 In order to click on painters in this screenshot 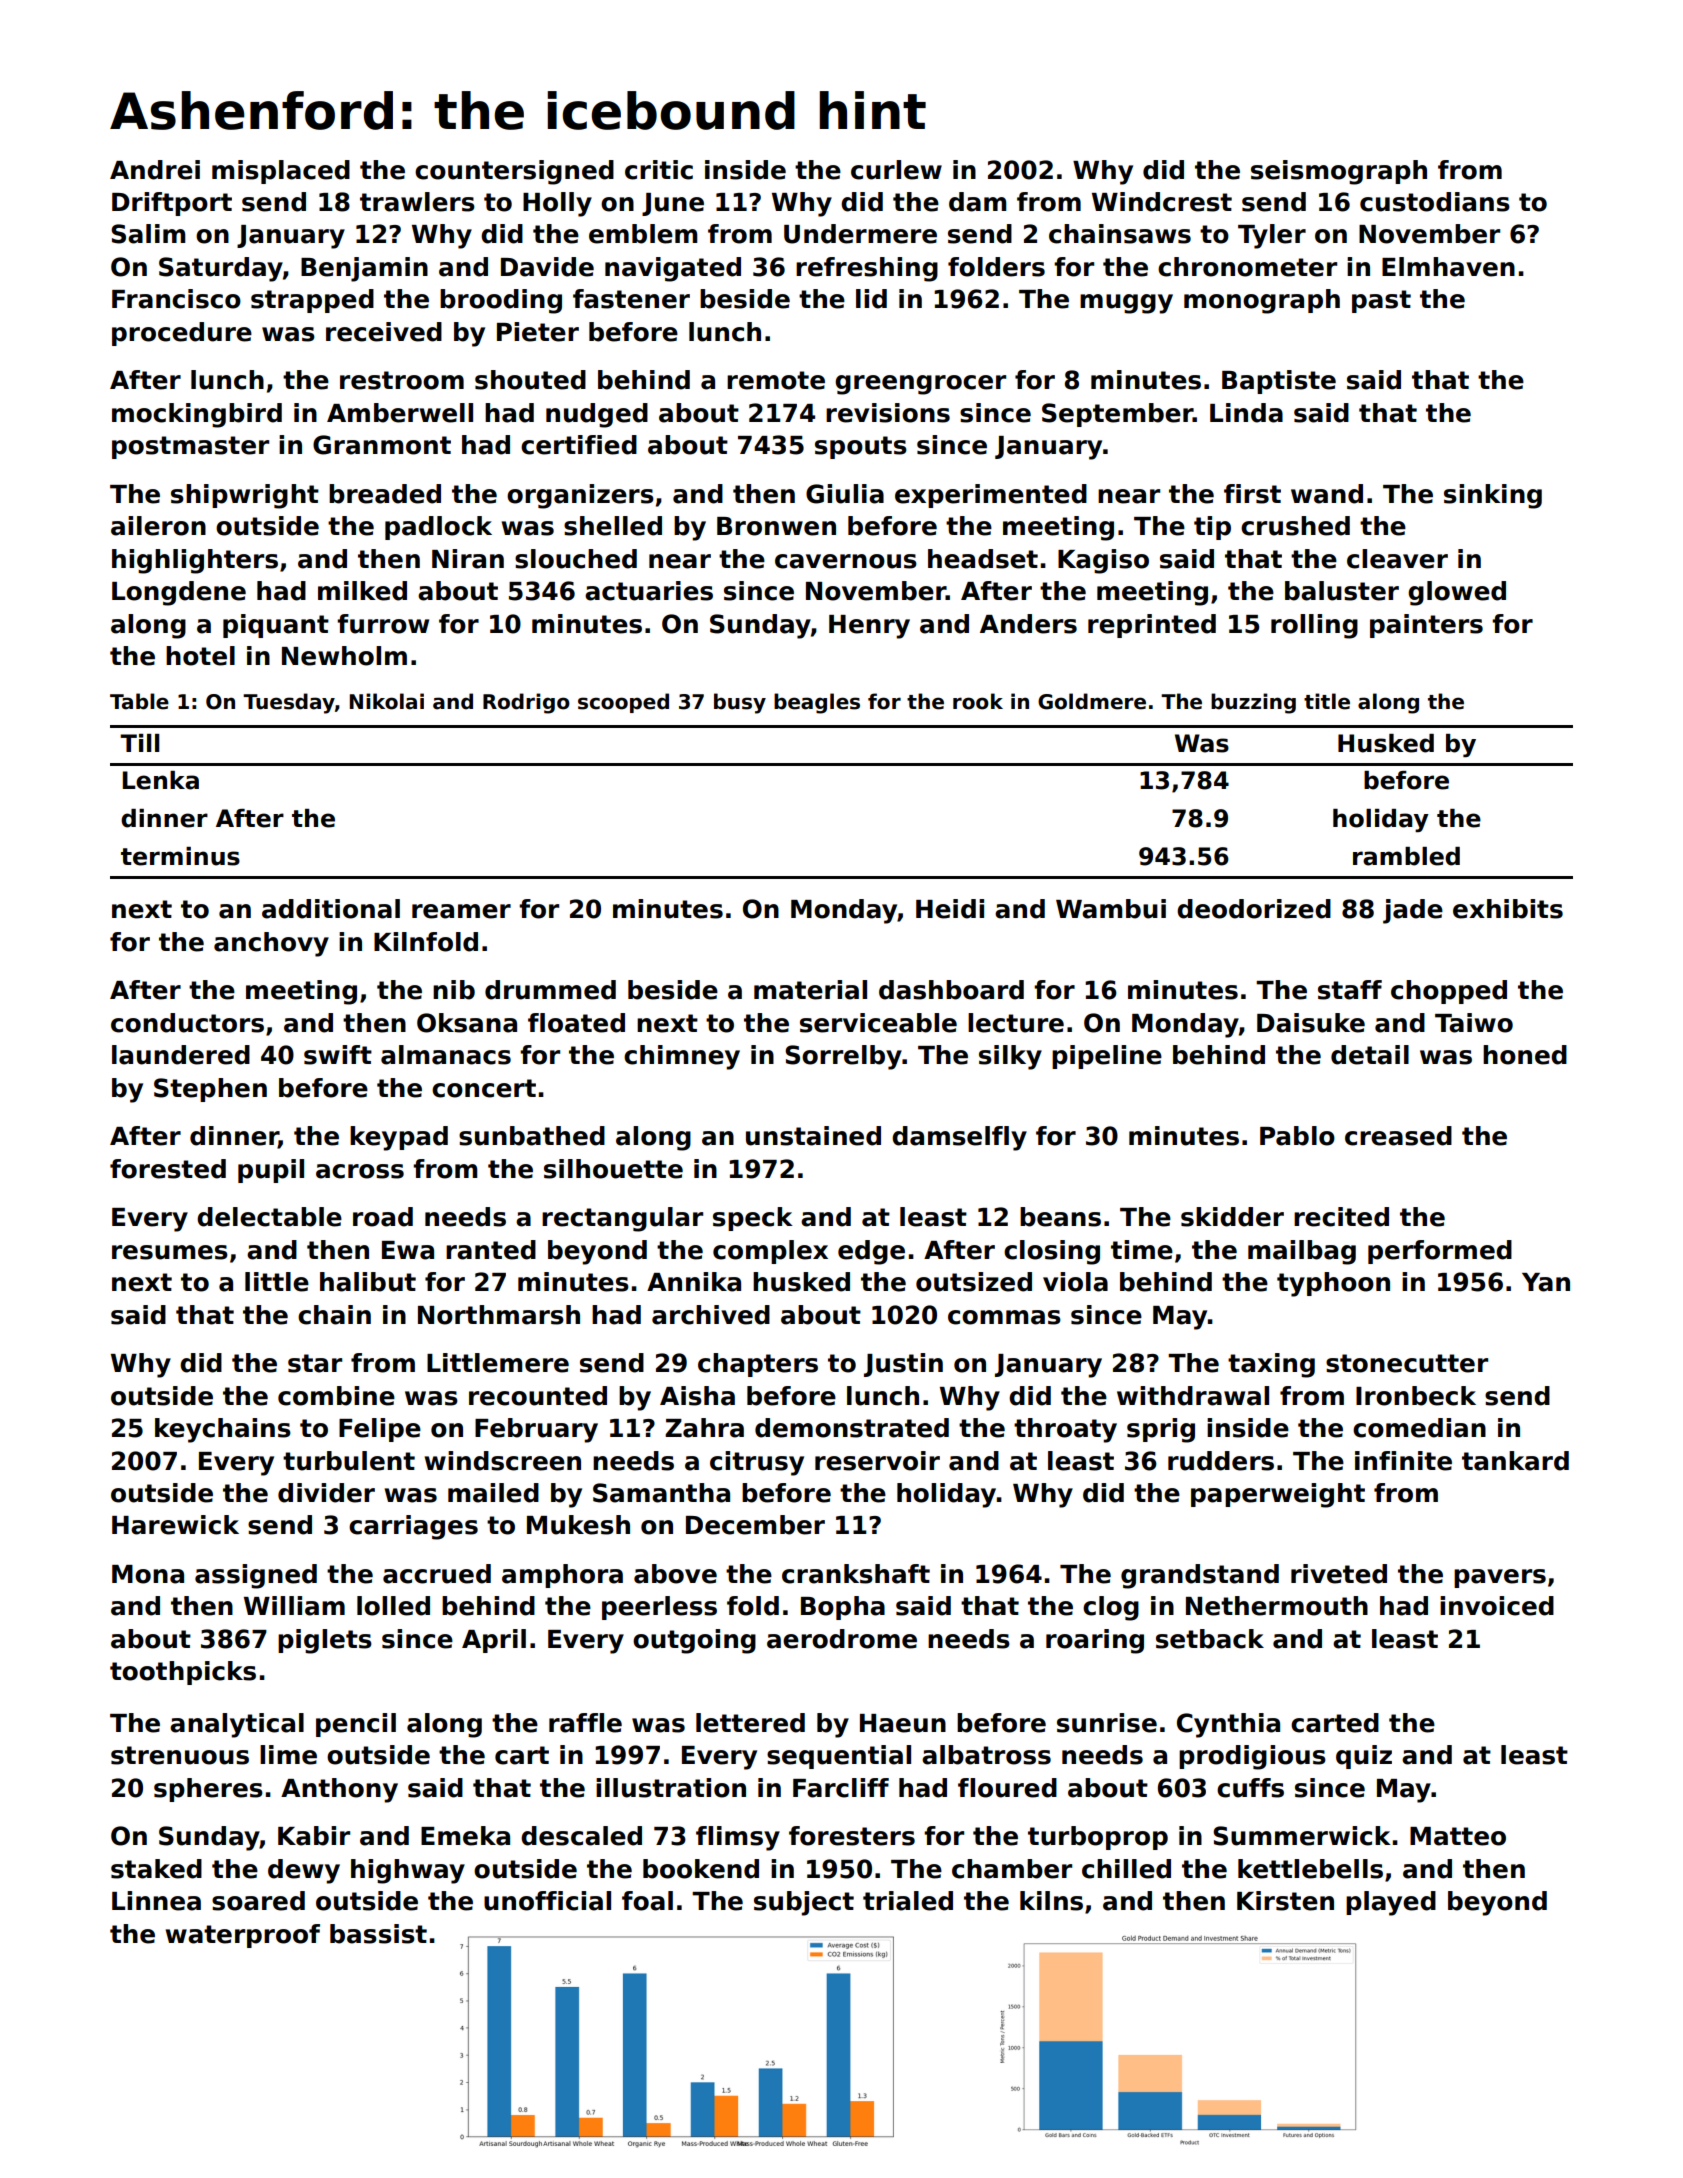, I will do `click(1426, 626)`.
